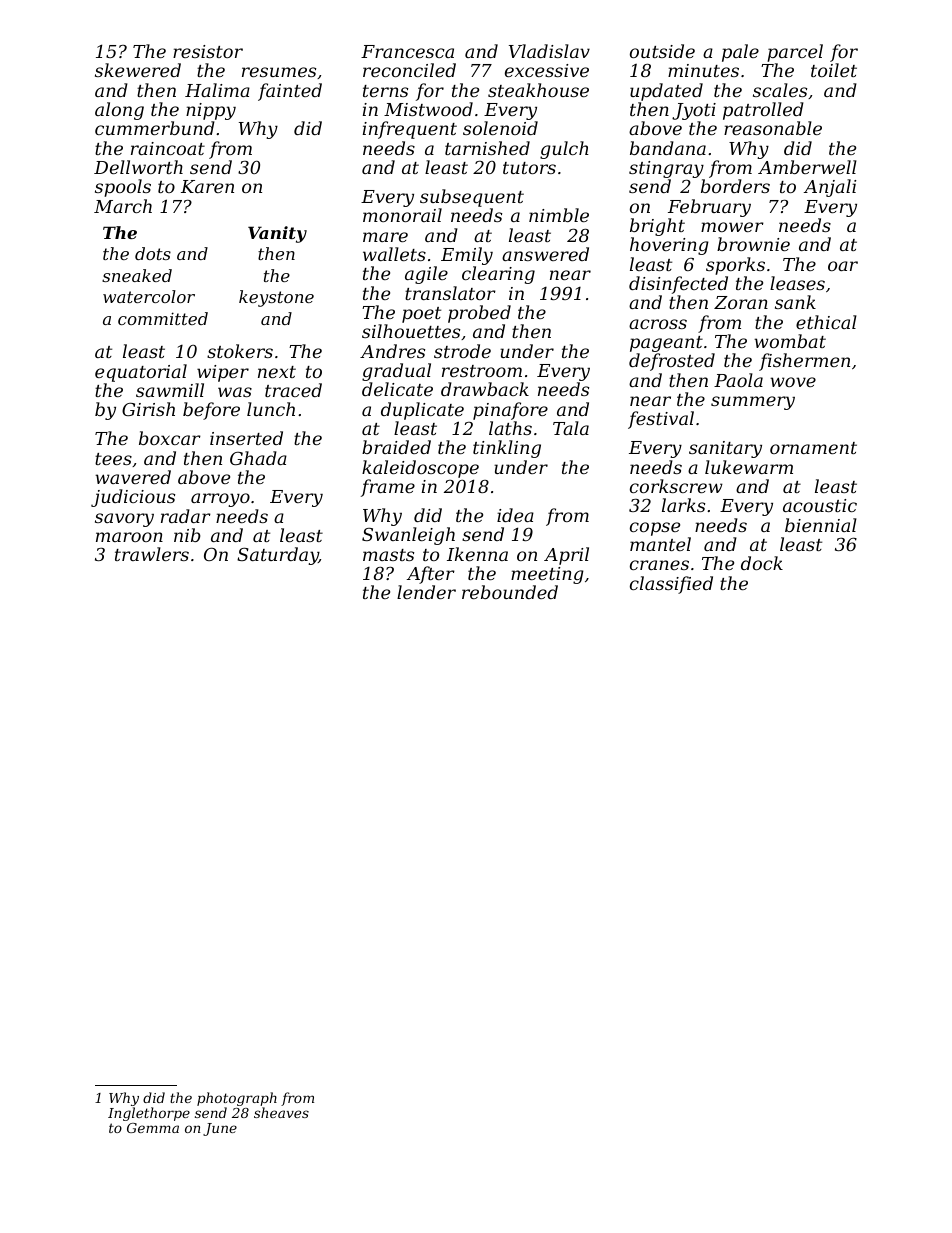 The height and width of the image is (1233, 952). Describe the element at coordinates (281, 1112) in the image. I see `sheaves` at that location.
